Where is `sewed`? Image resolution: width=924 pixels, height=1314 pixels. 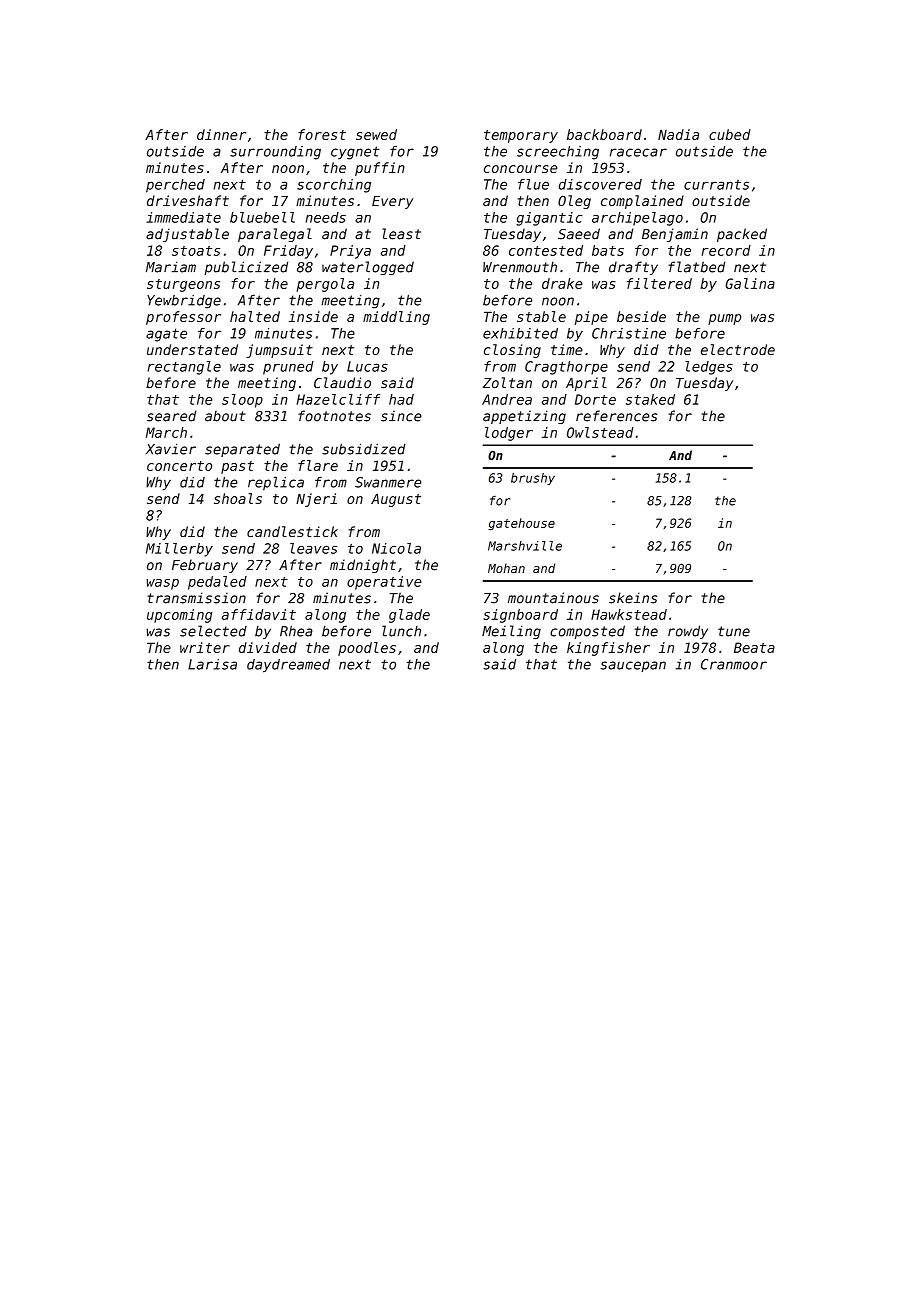
sewed is located at coordinates (376, 134).
